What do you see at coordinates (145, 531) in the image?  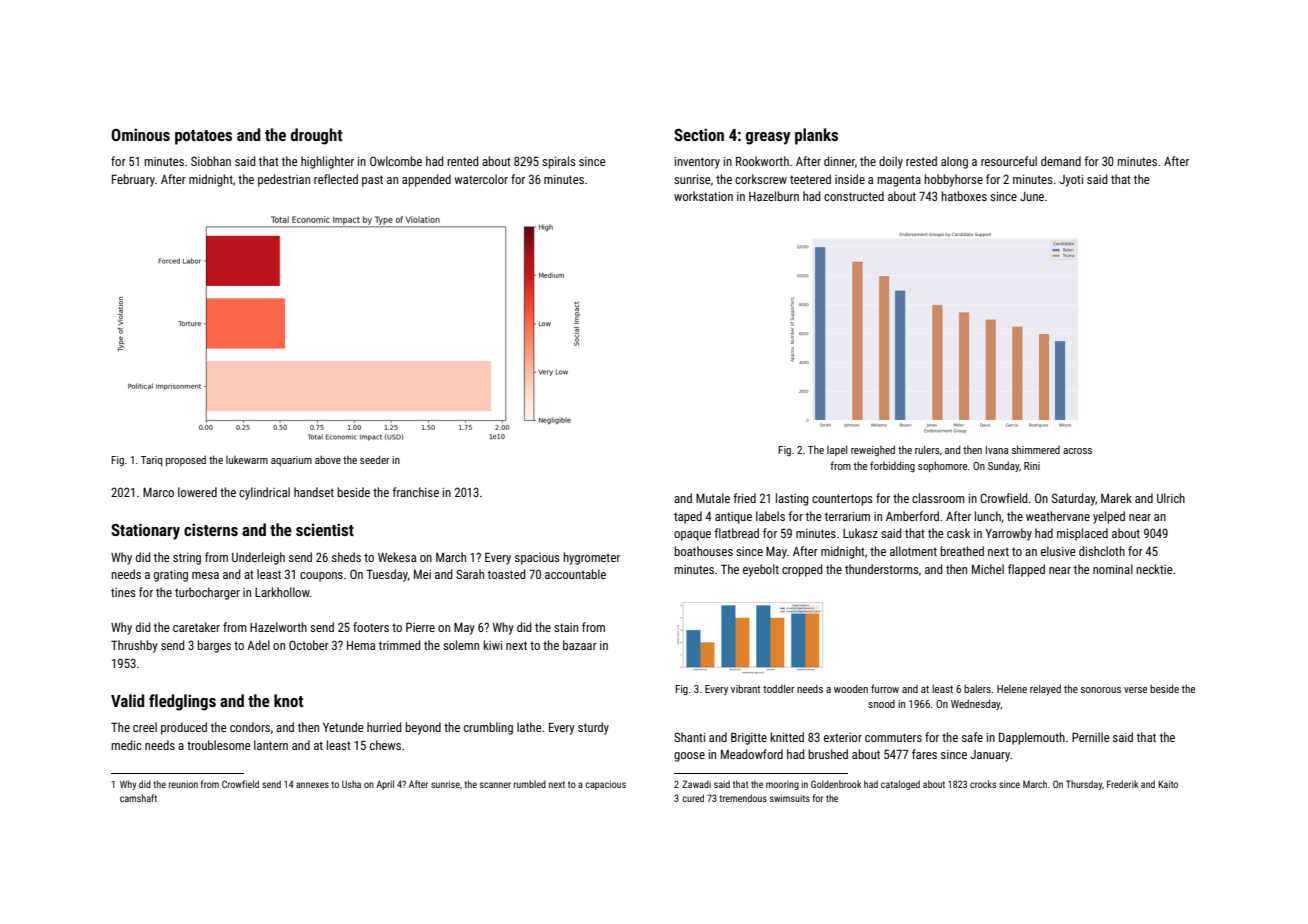 I see `Stationary` at bounding box center [145, 531].
